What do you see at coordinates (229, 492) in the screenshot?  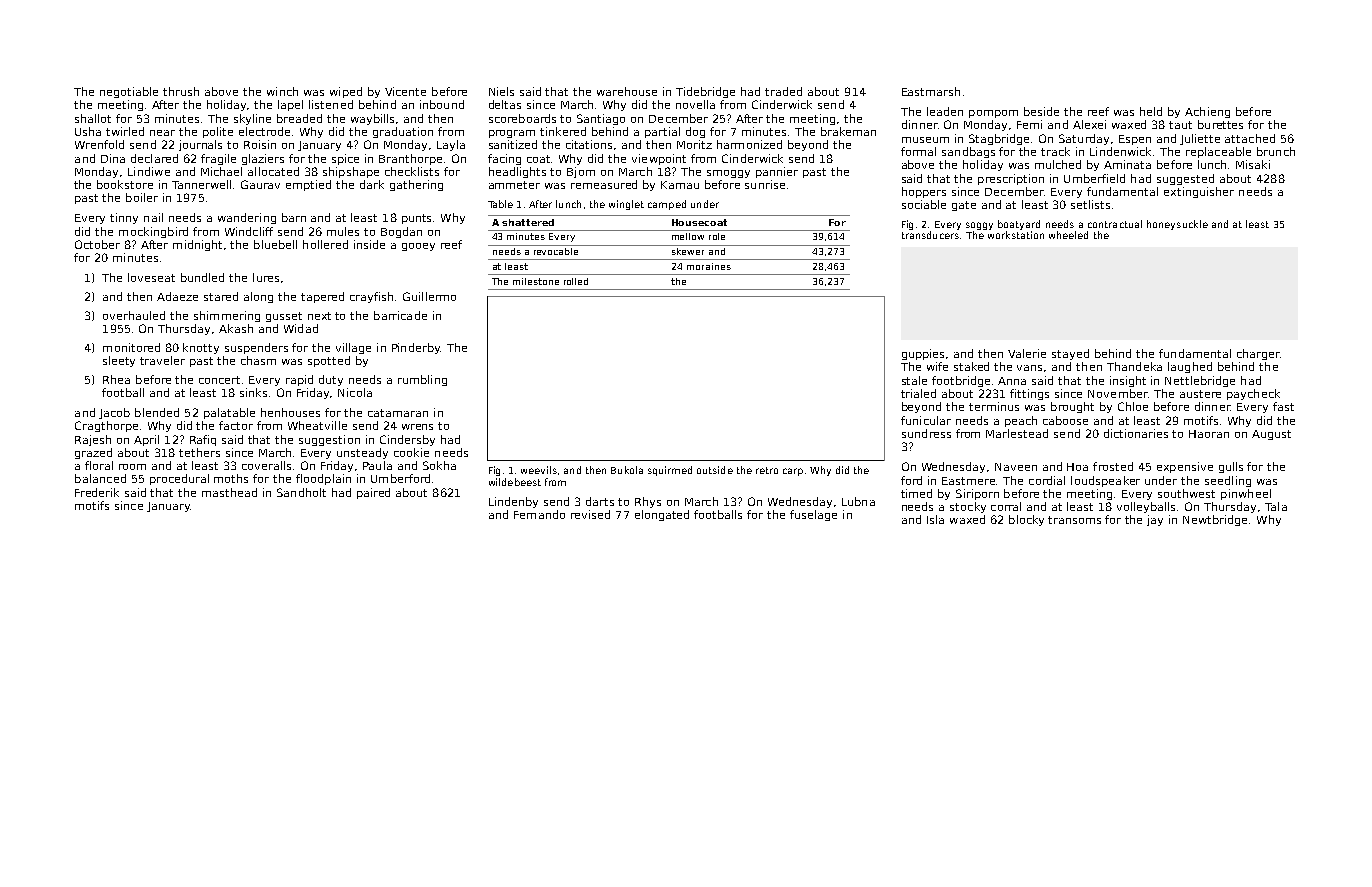 I see `masthead` at bounding box center [229, 492].
